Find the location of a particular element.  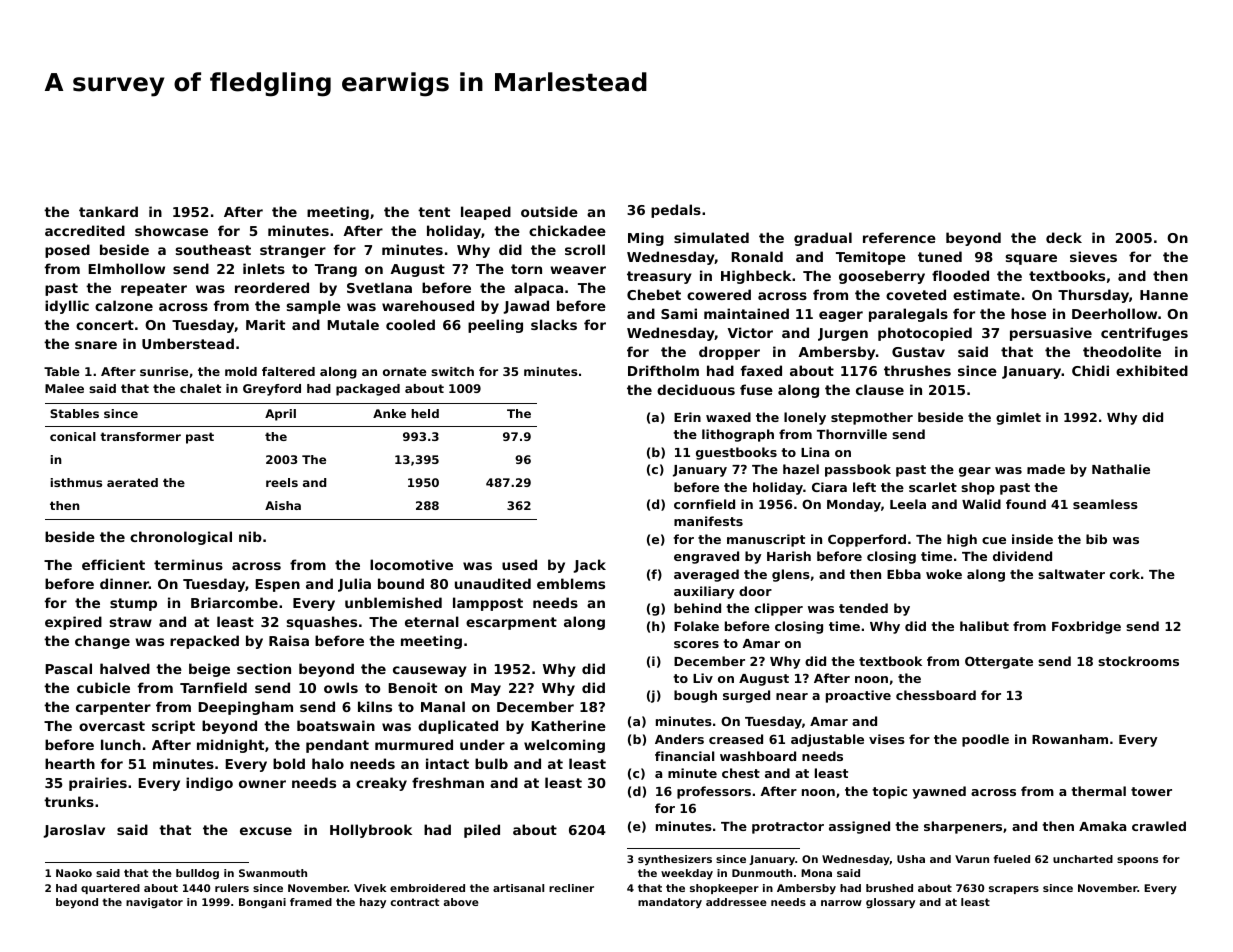

torn is located at coordinates (526, 269).
